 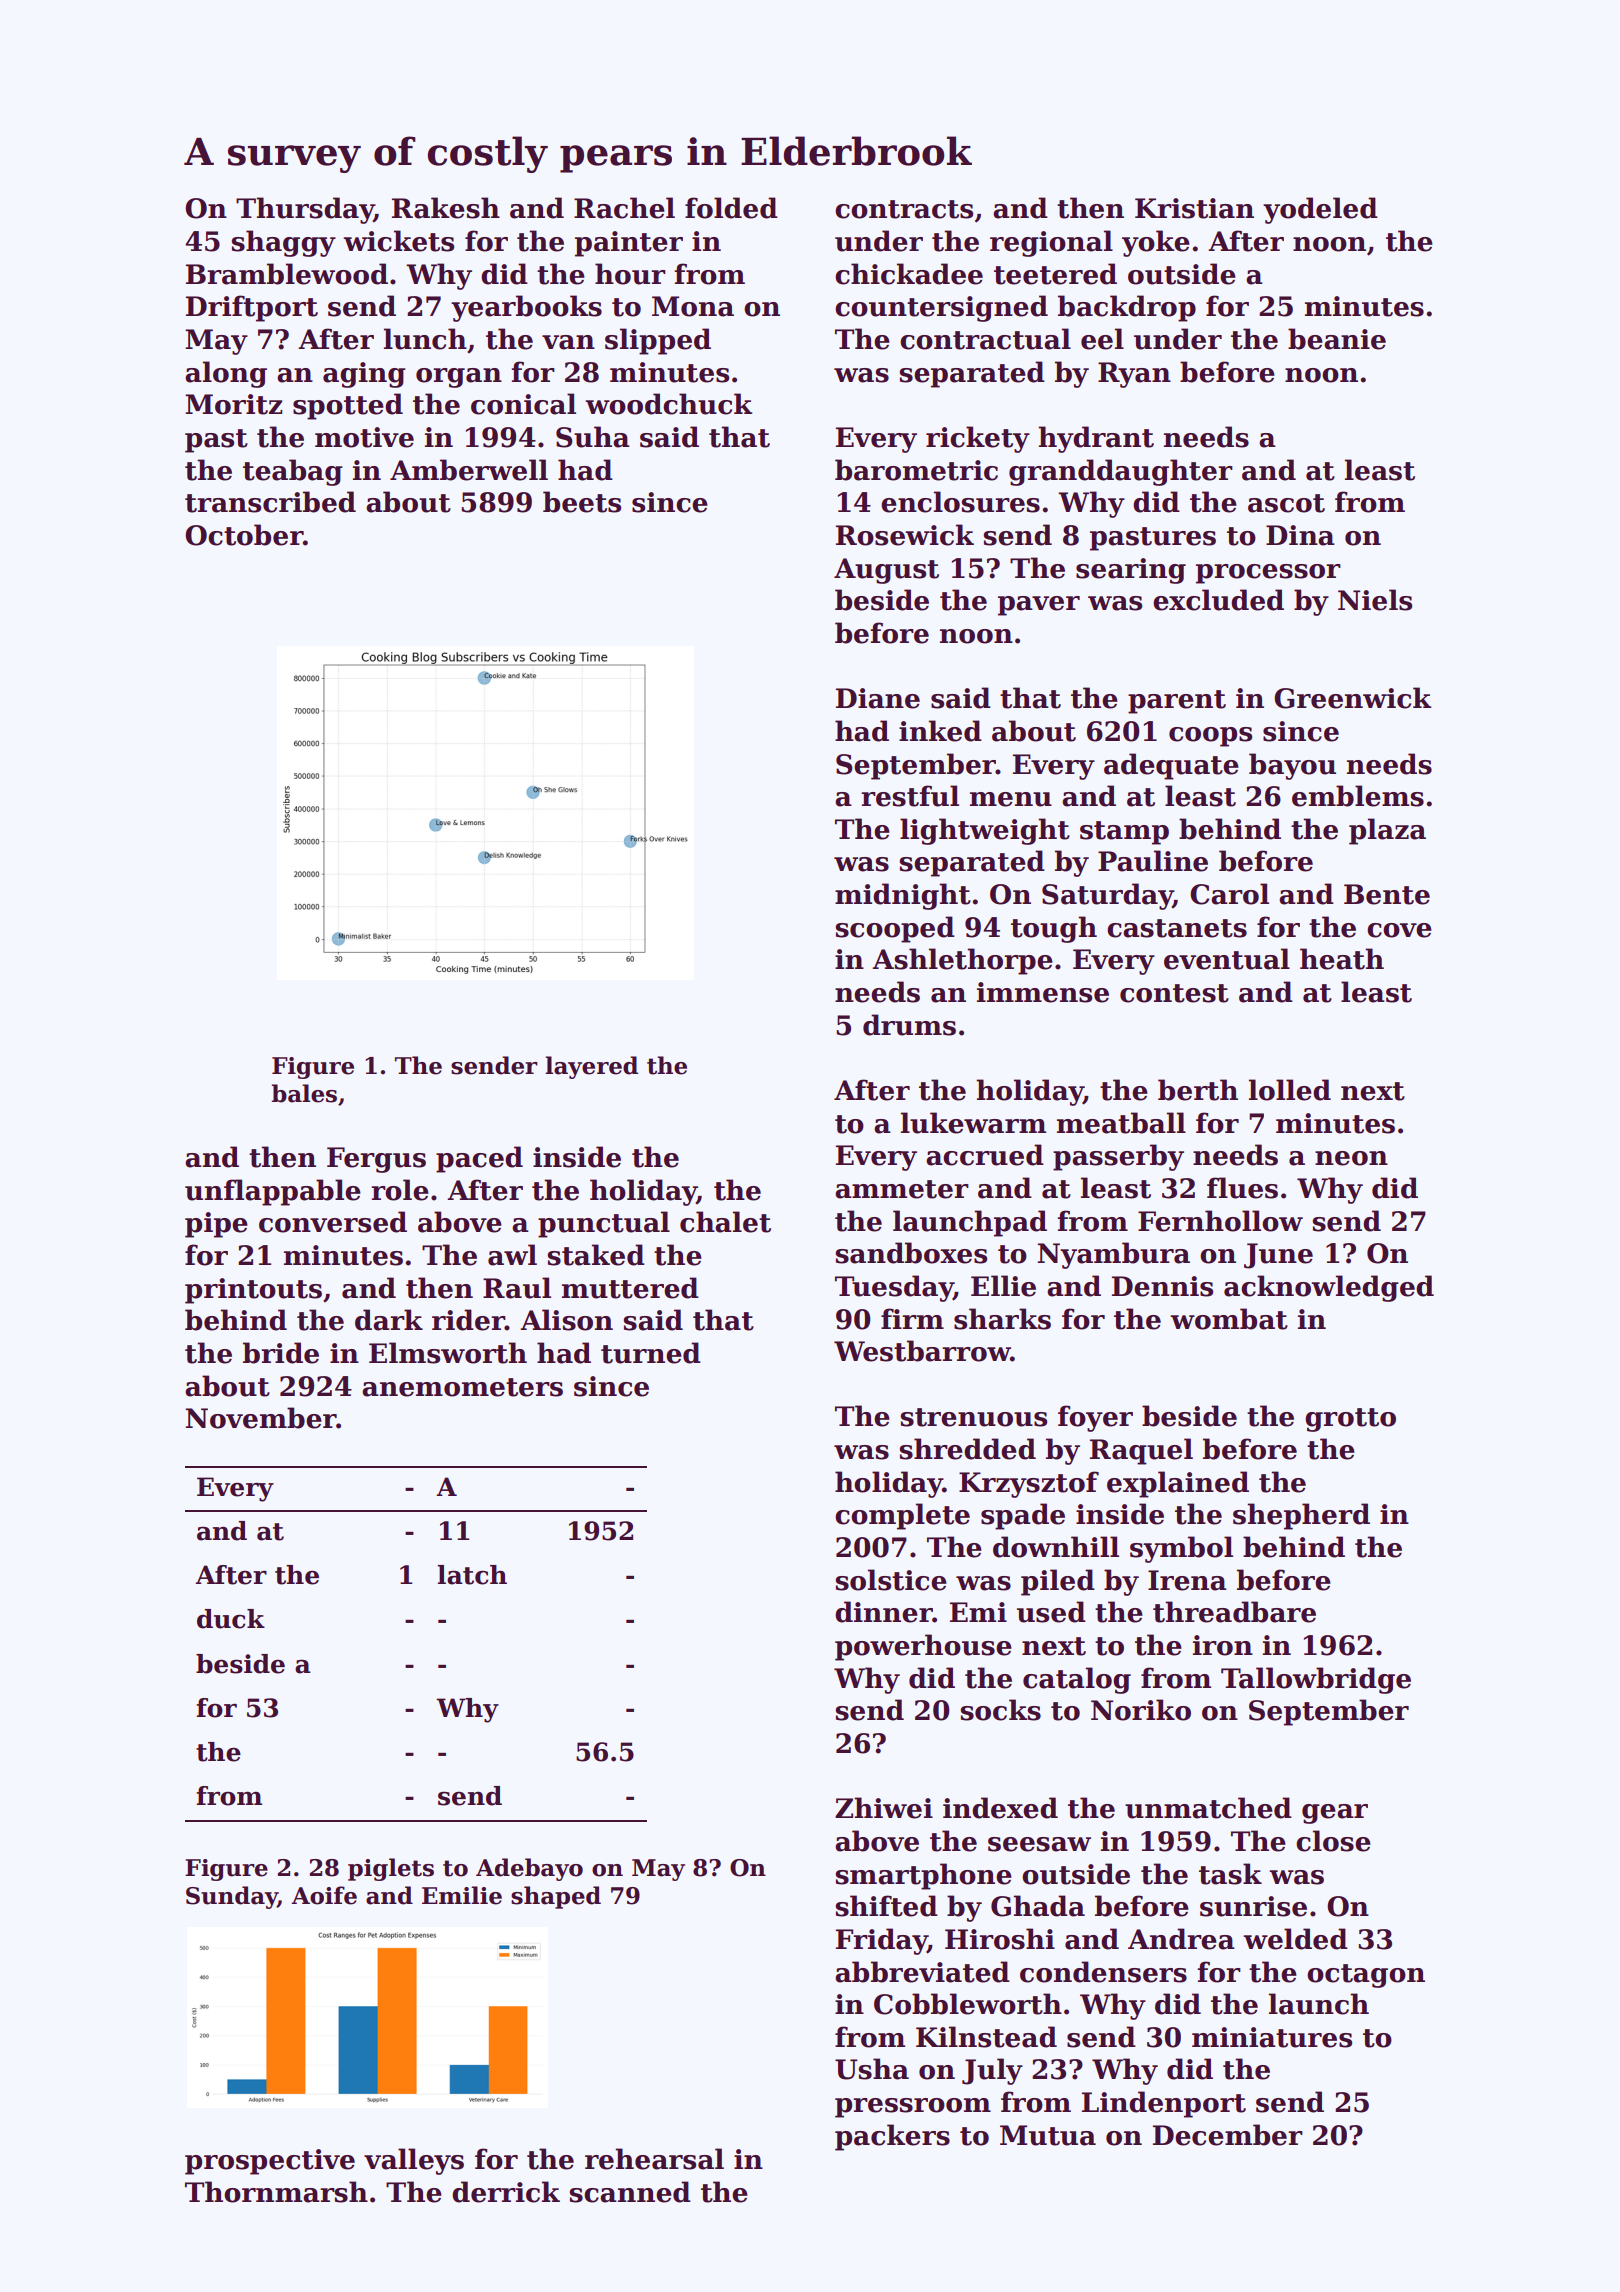 What do you see at coordinates (1000, 1710) in the document?
I see `socks` at bounding box center [1000, 1710].
